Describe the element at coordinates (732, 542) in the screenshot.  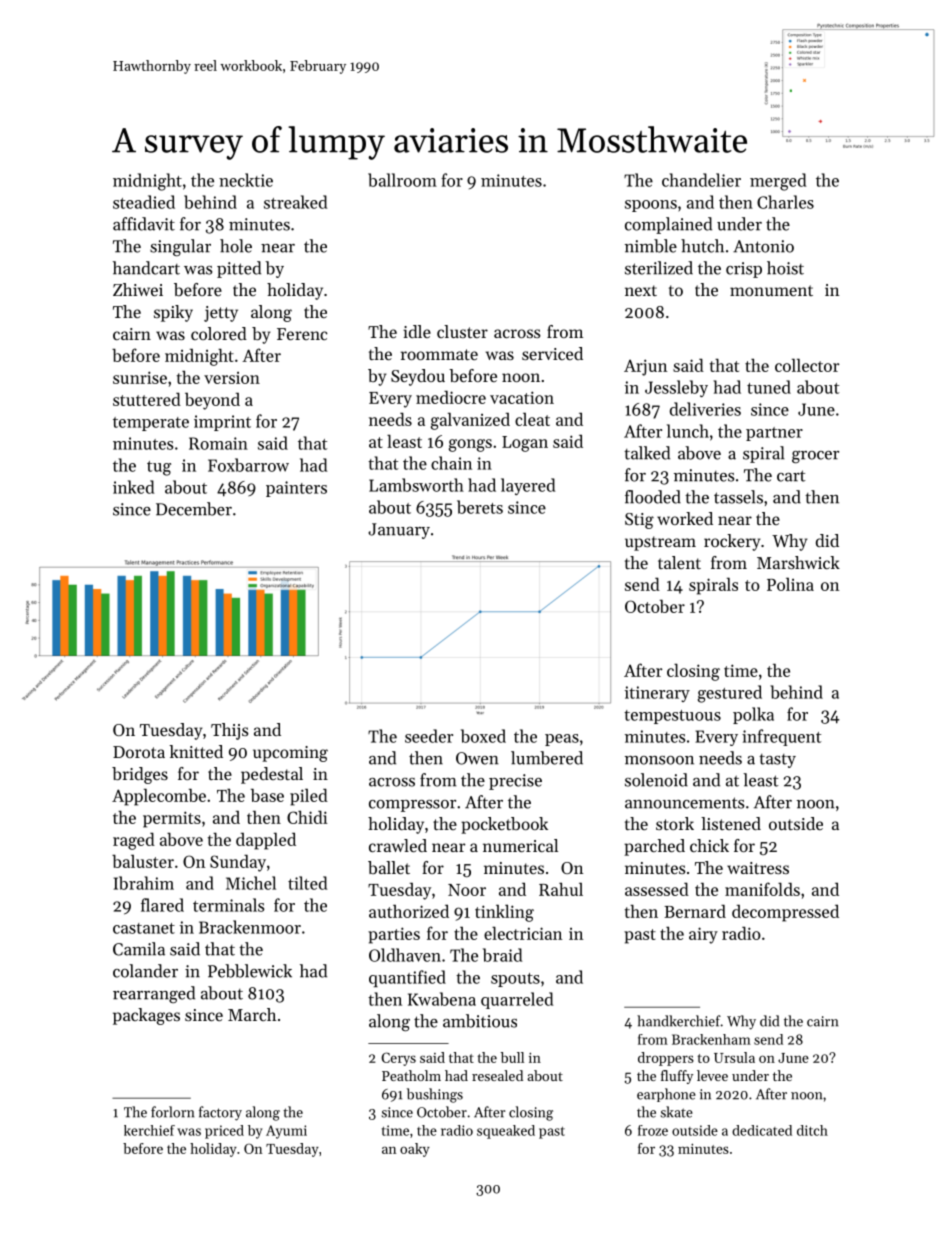
I see `rockery` at that location.
